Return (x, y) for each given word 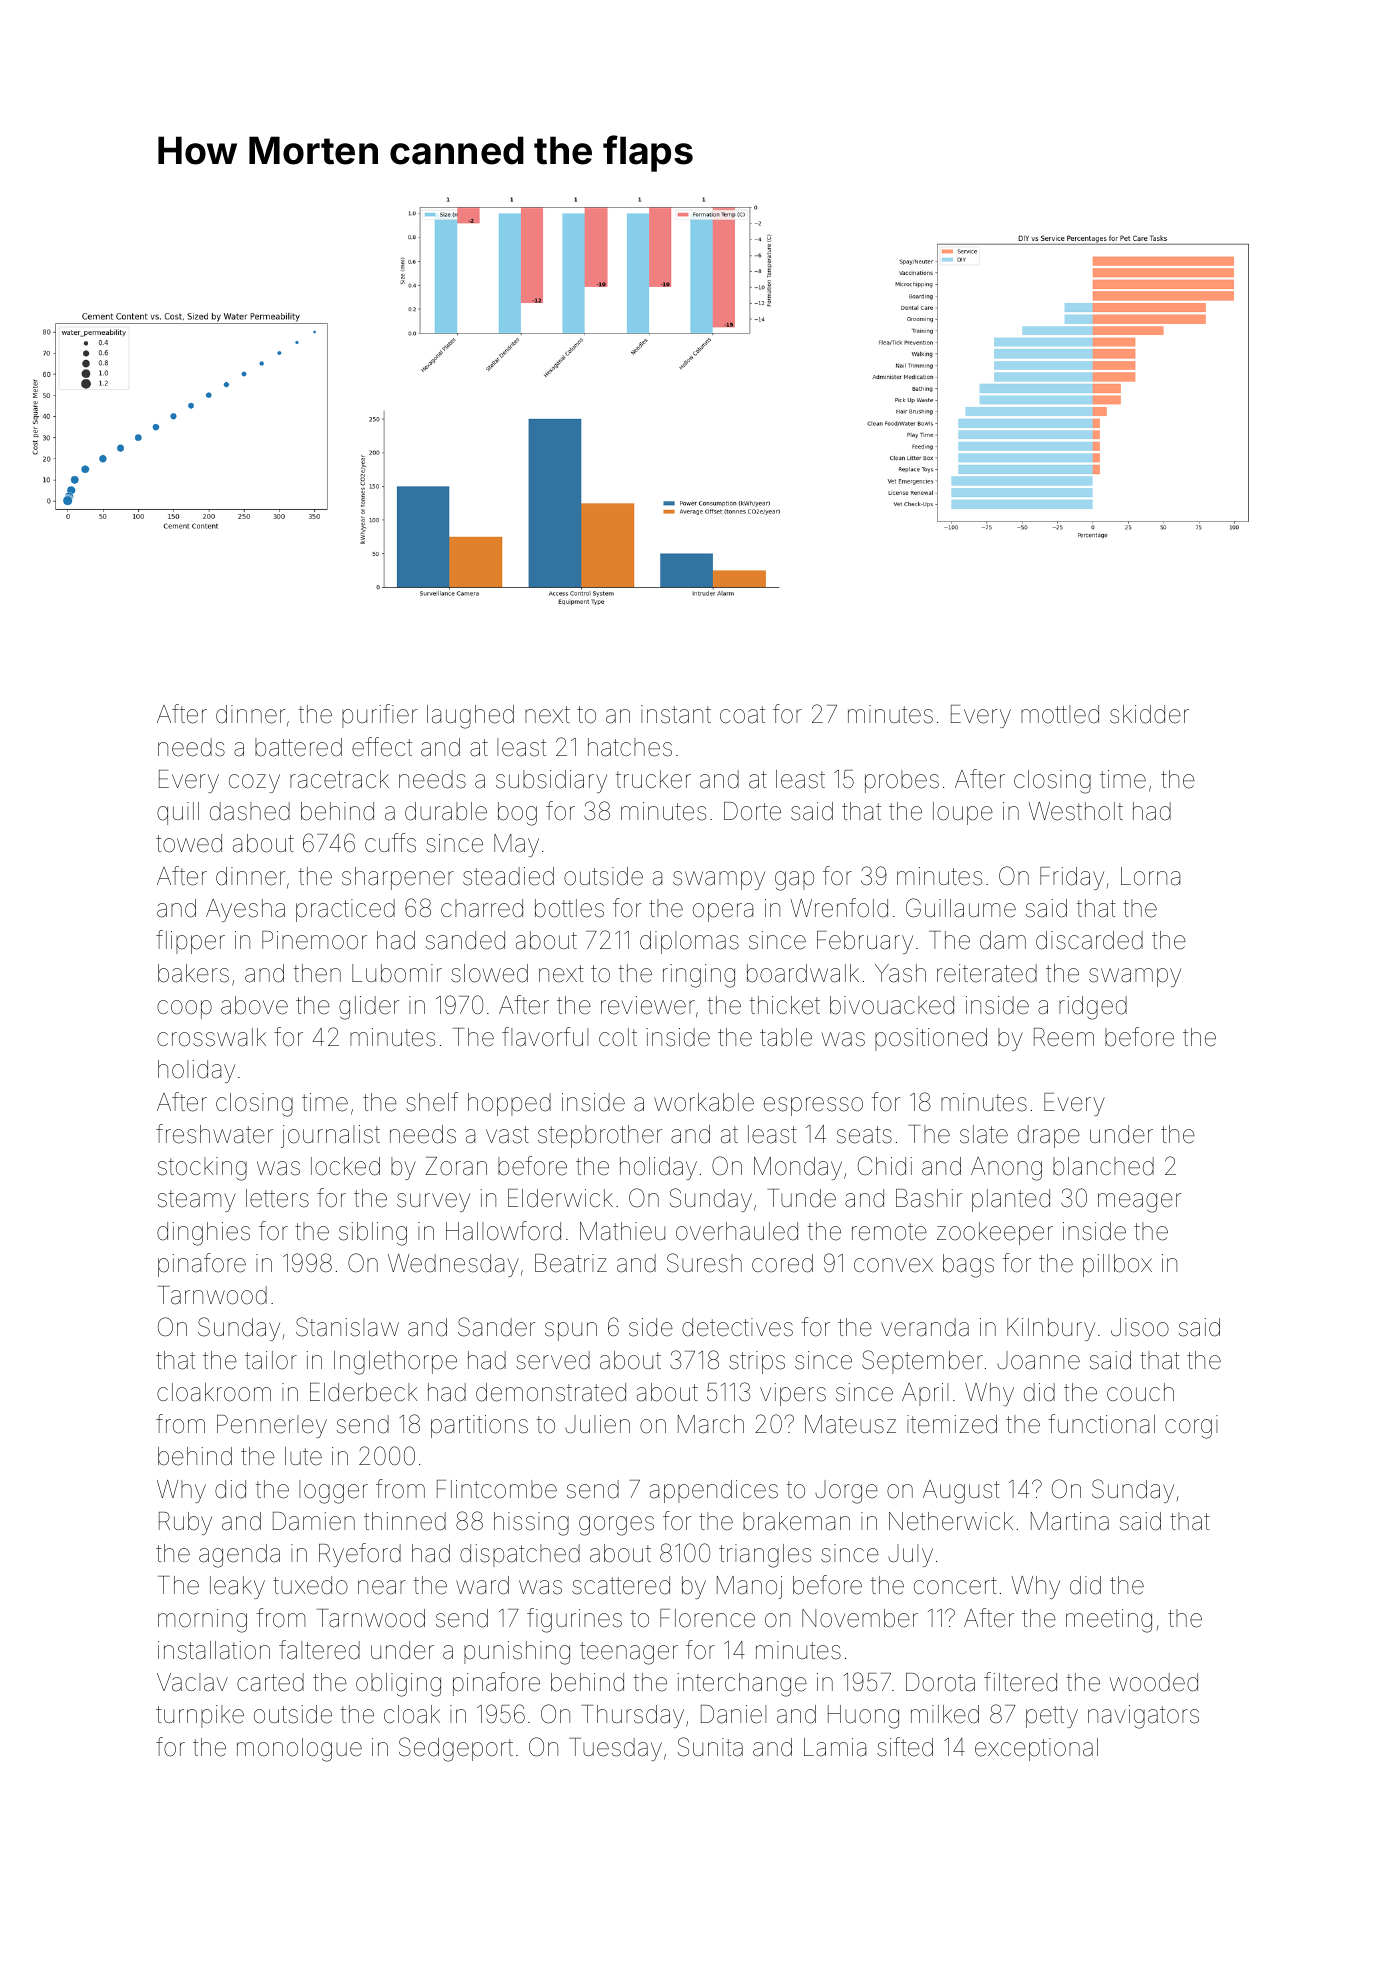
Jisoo (1140, 1327)
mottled (1060, 714)
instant (676, 714)
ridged (1093, 1008)
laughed (470, 717)
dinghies (203, 1234)
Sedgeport (456, 1749)
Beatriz (571, 1263)
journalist (330, 1136)
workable (704, 1102)
